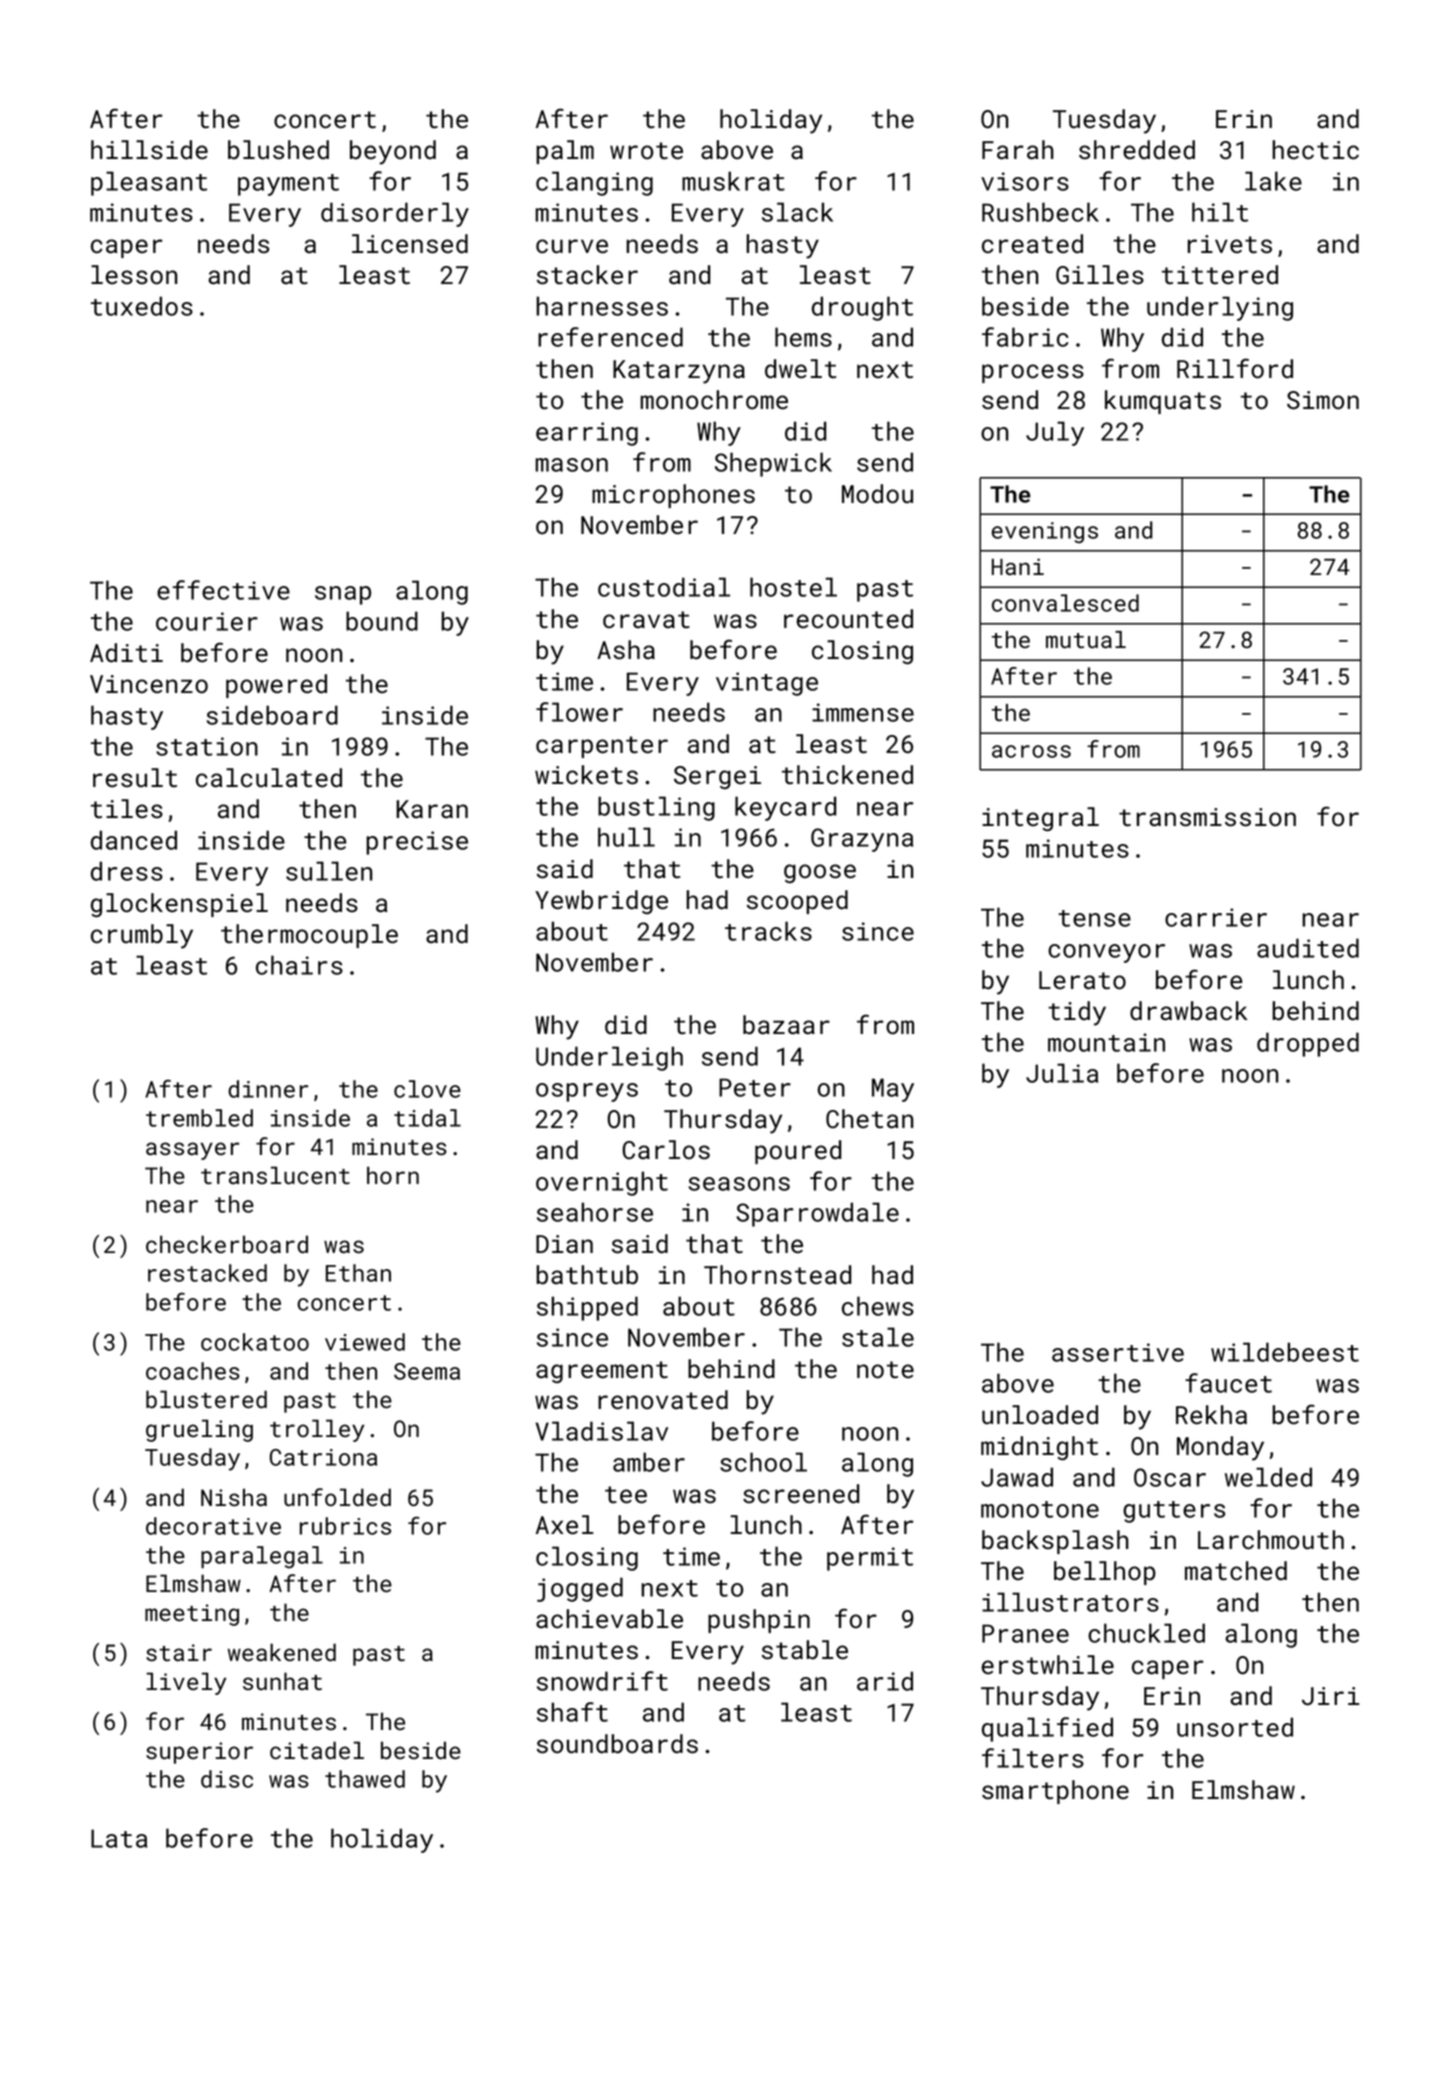 Image resolution: width=1450 pixels, height=2100 pixels. What do you see at coordinates (119, 1838) in the screenshot?
I see `Lata` at bounding box center [119, 1838].
